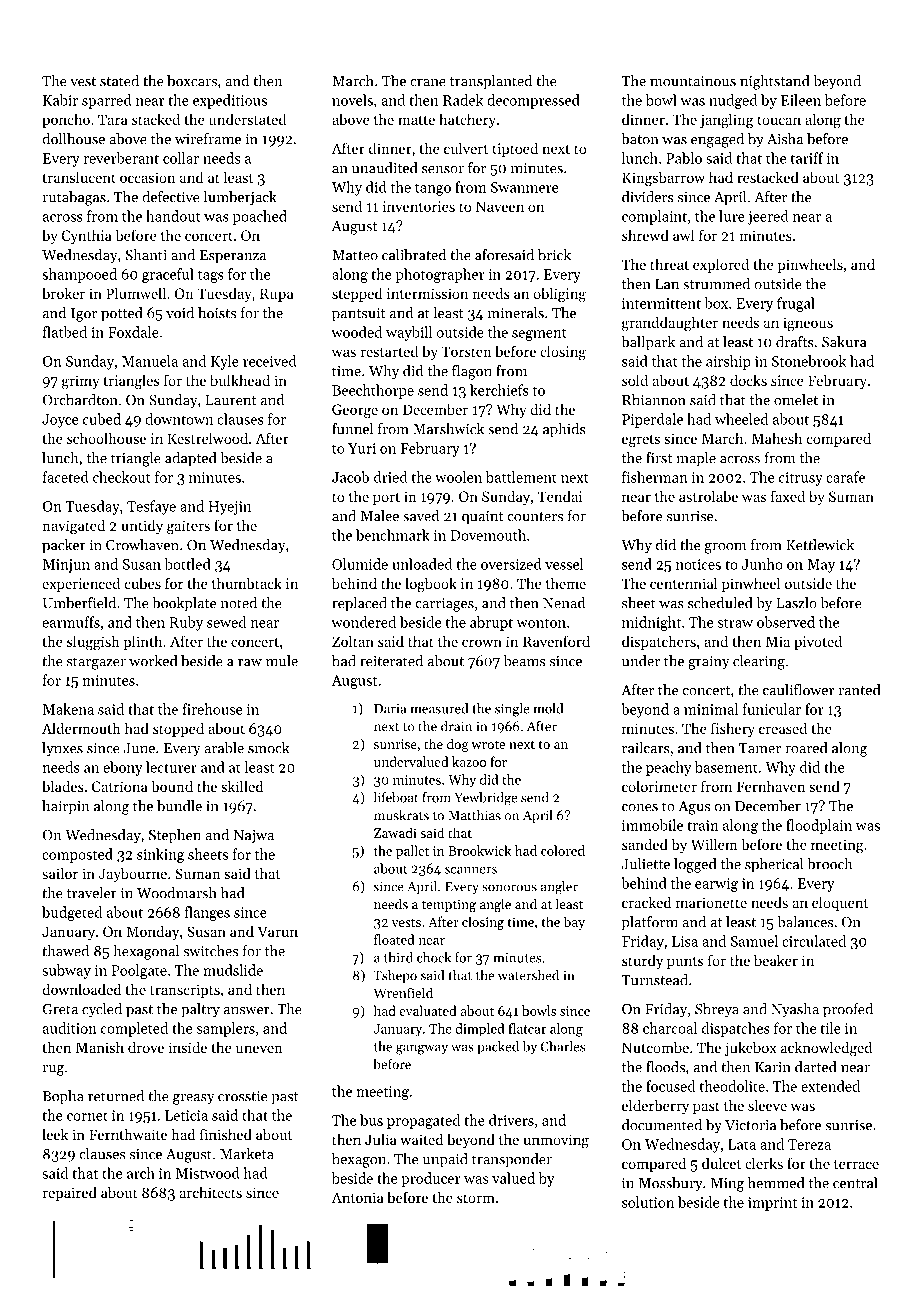  I want to click on carriages, so click(444, 605).
